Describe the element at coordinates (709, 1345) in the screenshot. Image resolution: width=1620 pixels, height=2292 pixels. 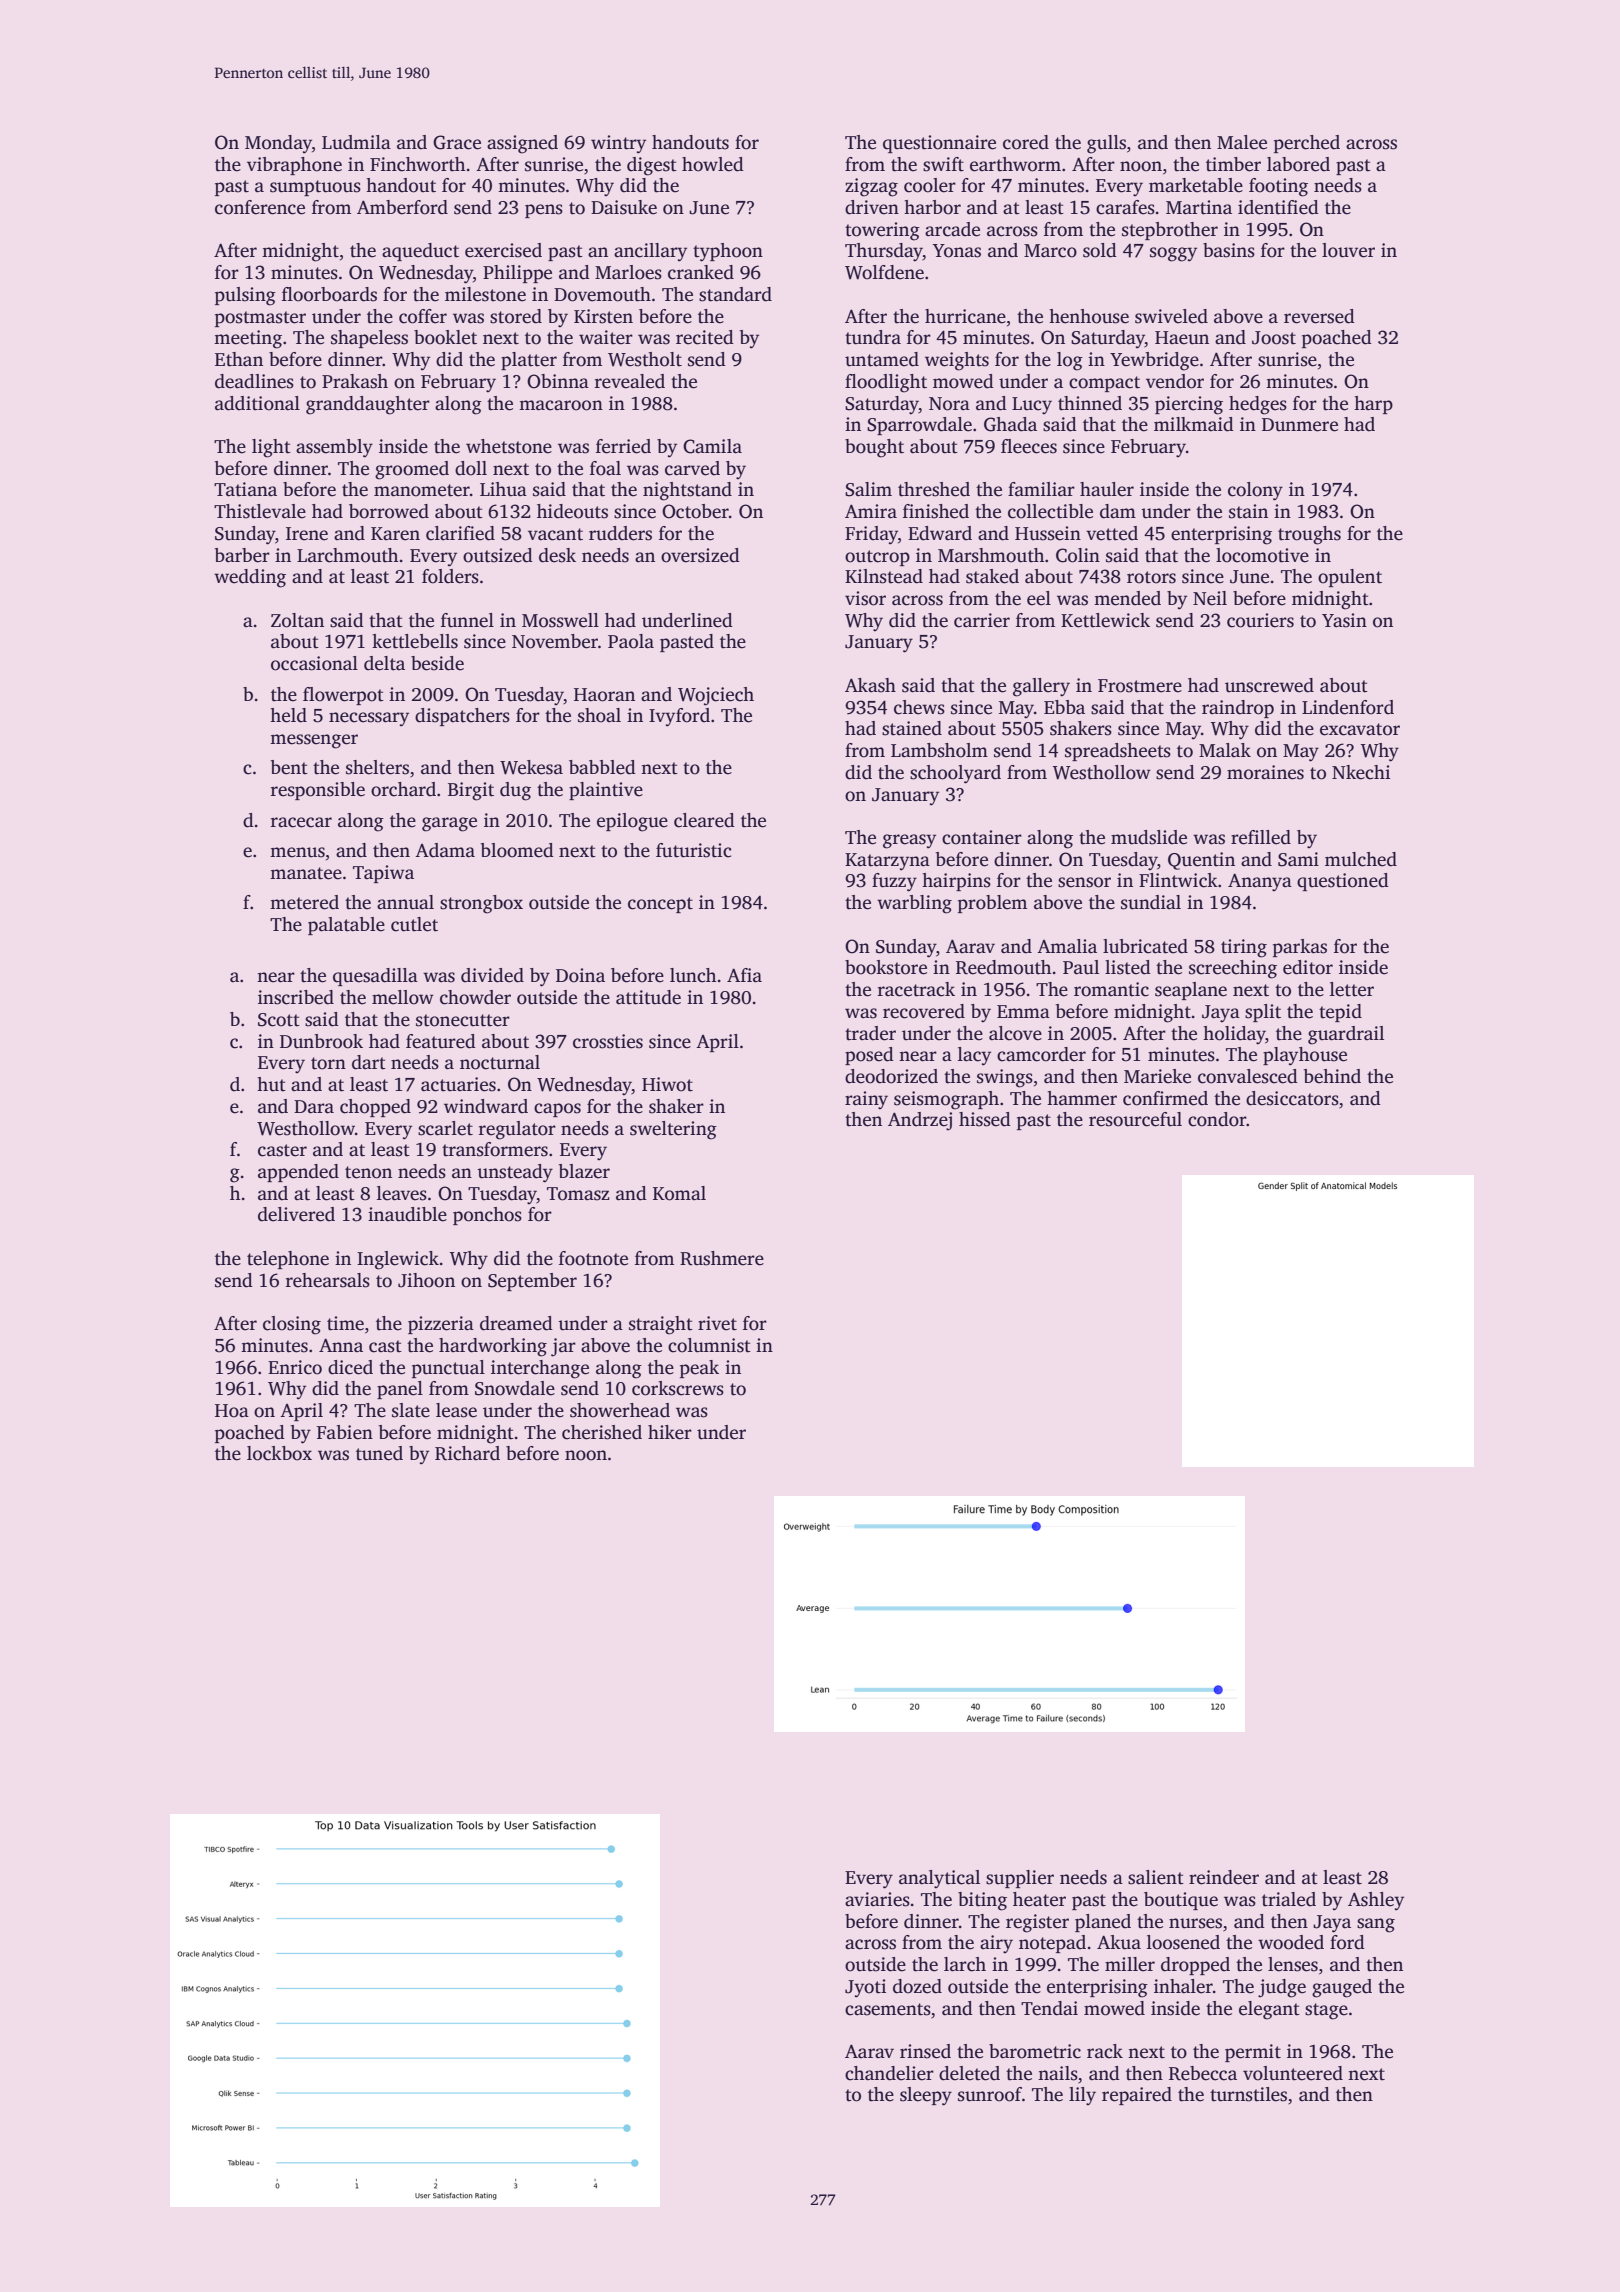
I see `columnist` at that location.
